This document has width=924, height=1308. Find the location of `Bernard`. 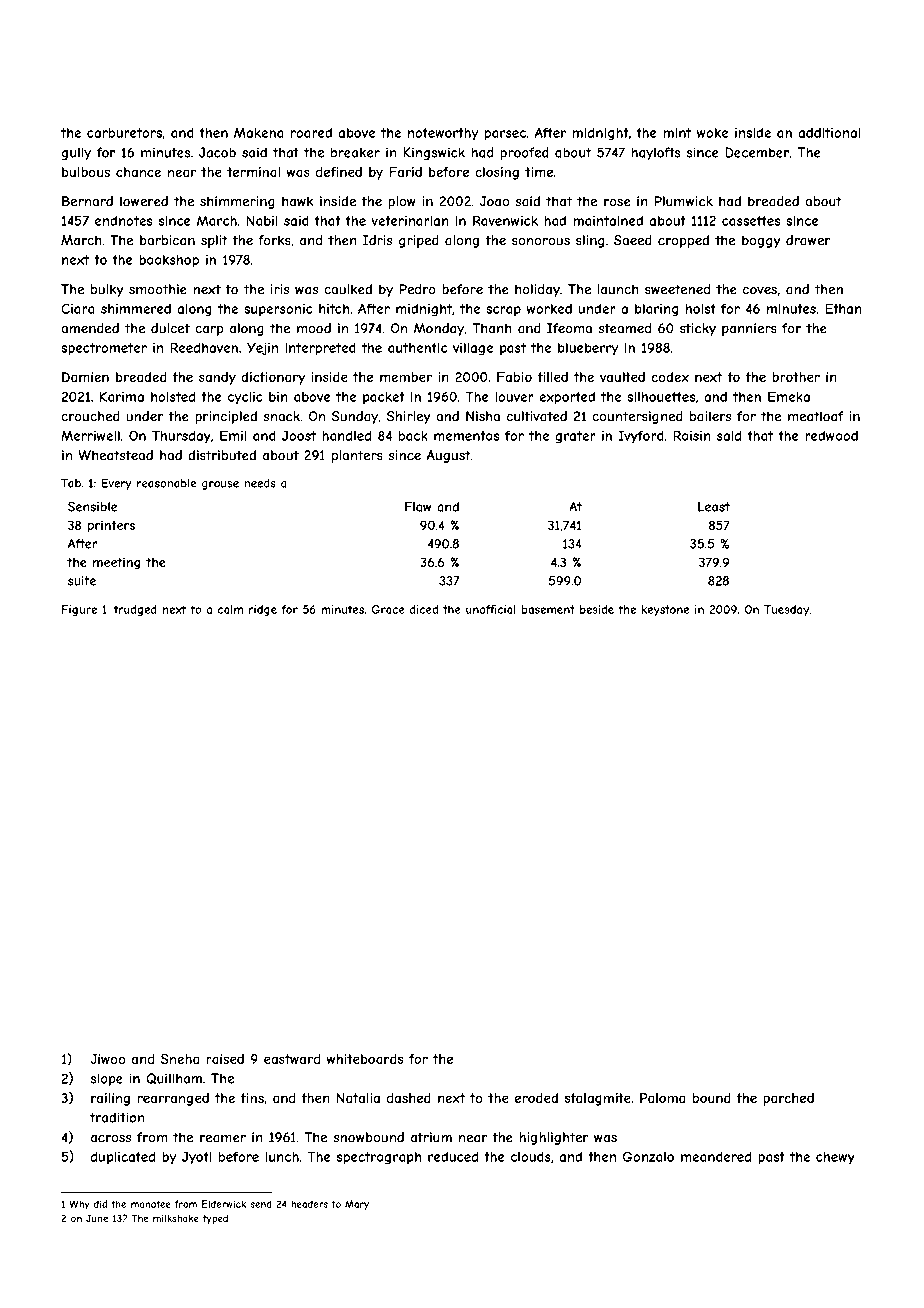

Bernard is located at coordinates (87, 201).
